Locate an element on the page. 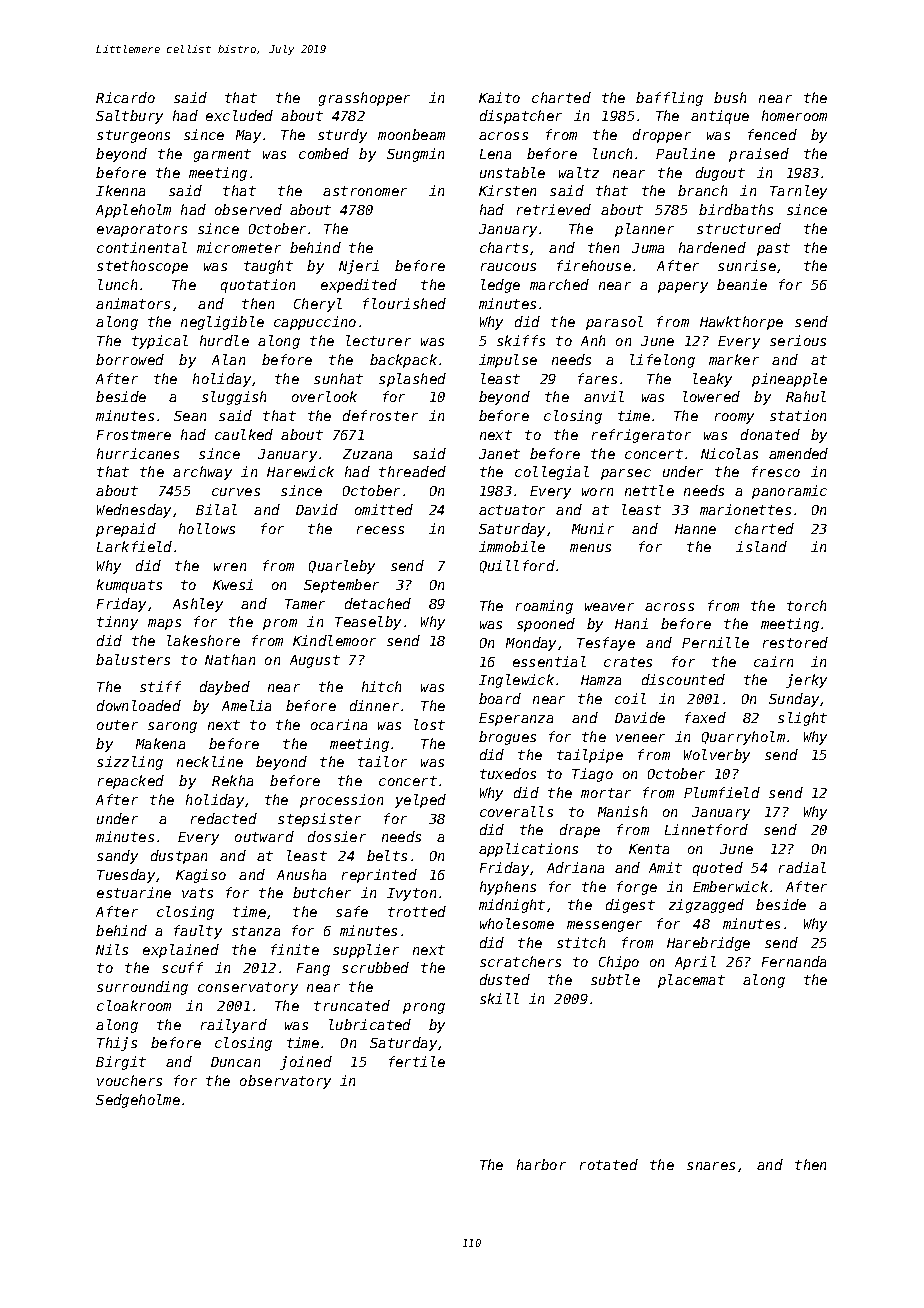 This document has height=1308, width=924. dispatcher is located at coordinates (521, 117).
